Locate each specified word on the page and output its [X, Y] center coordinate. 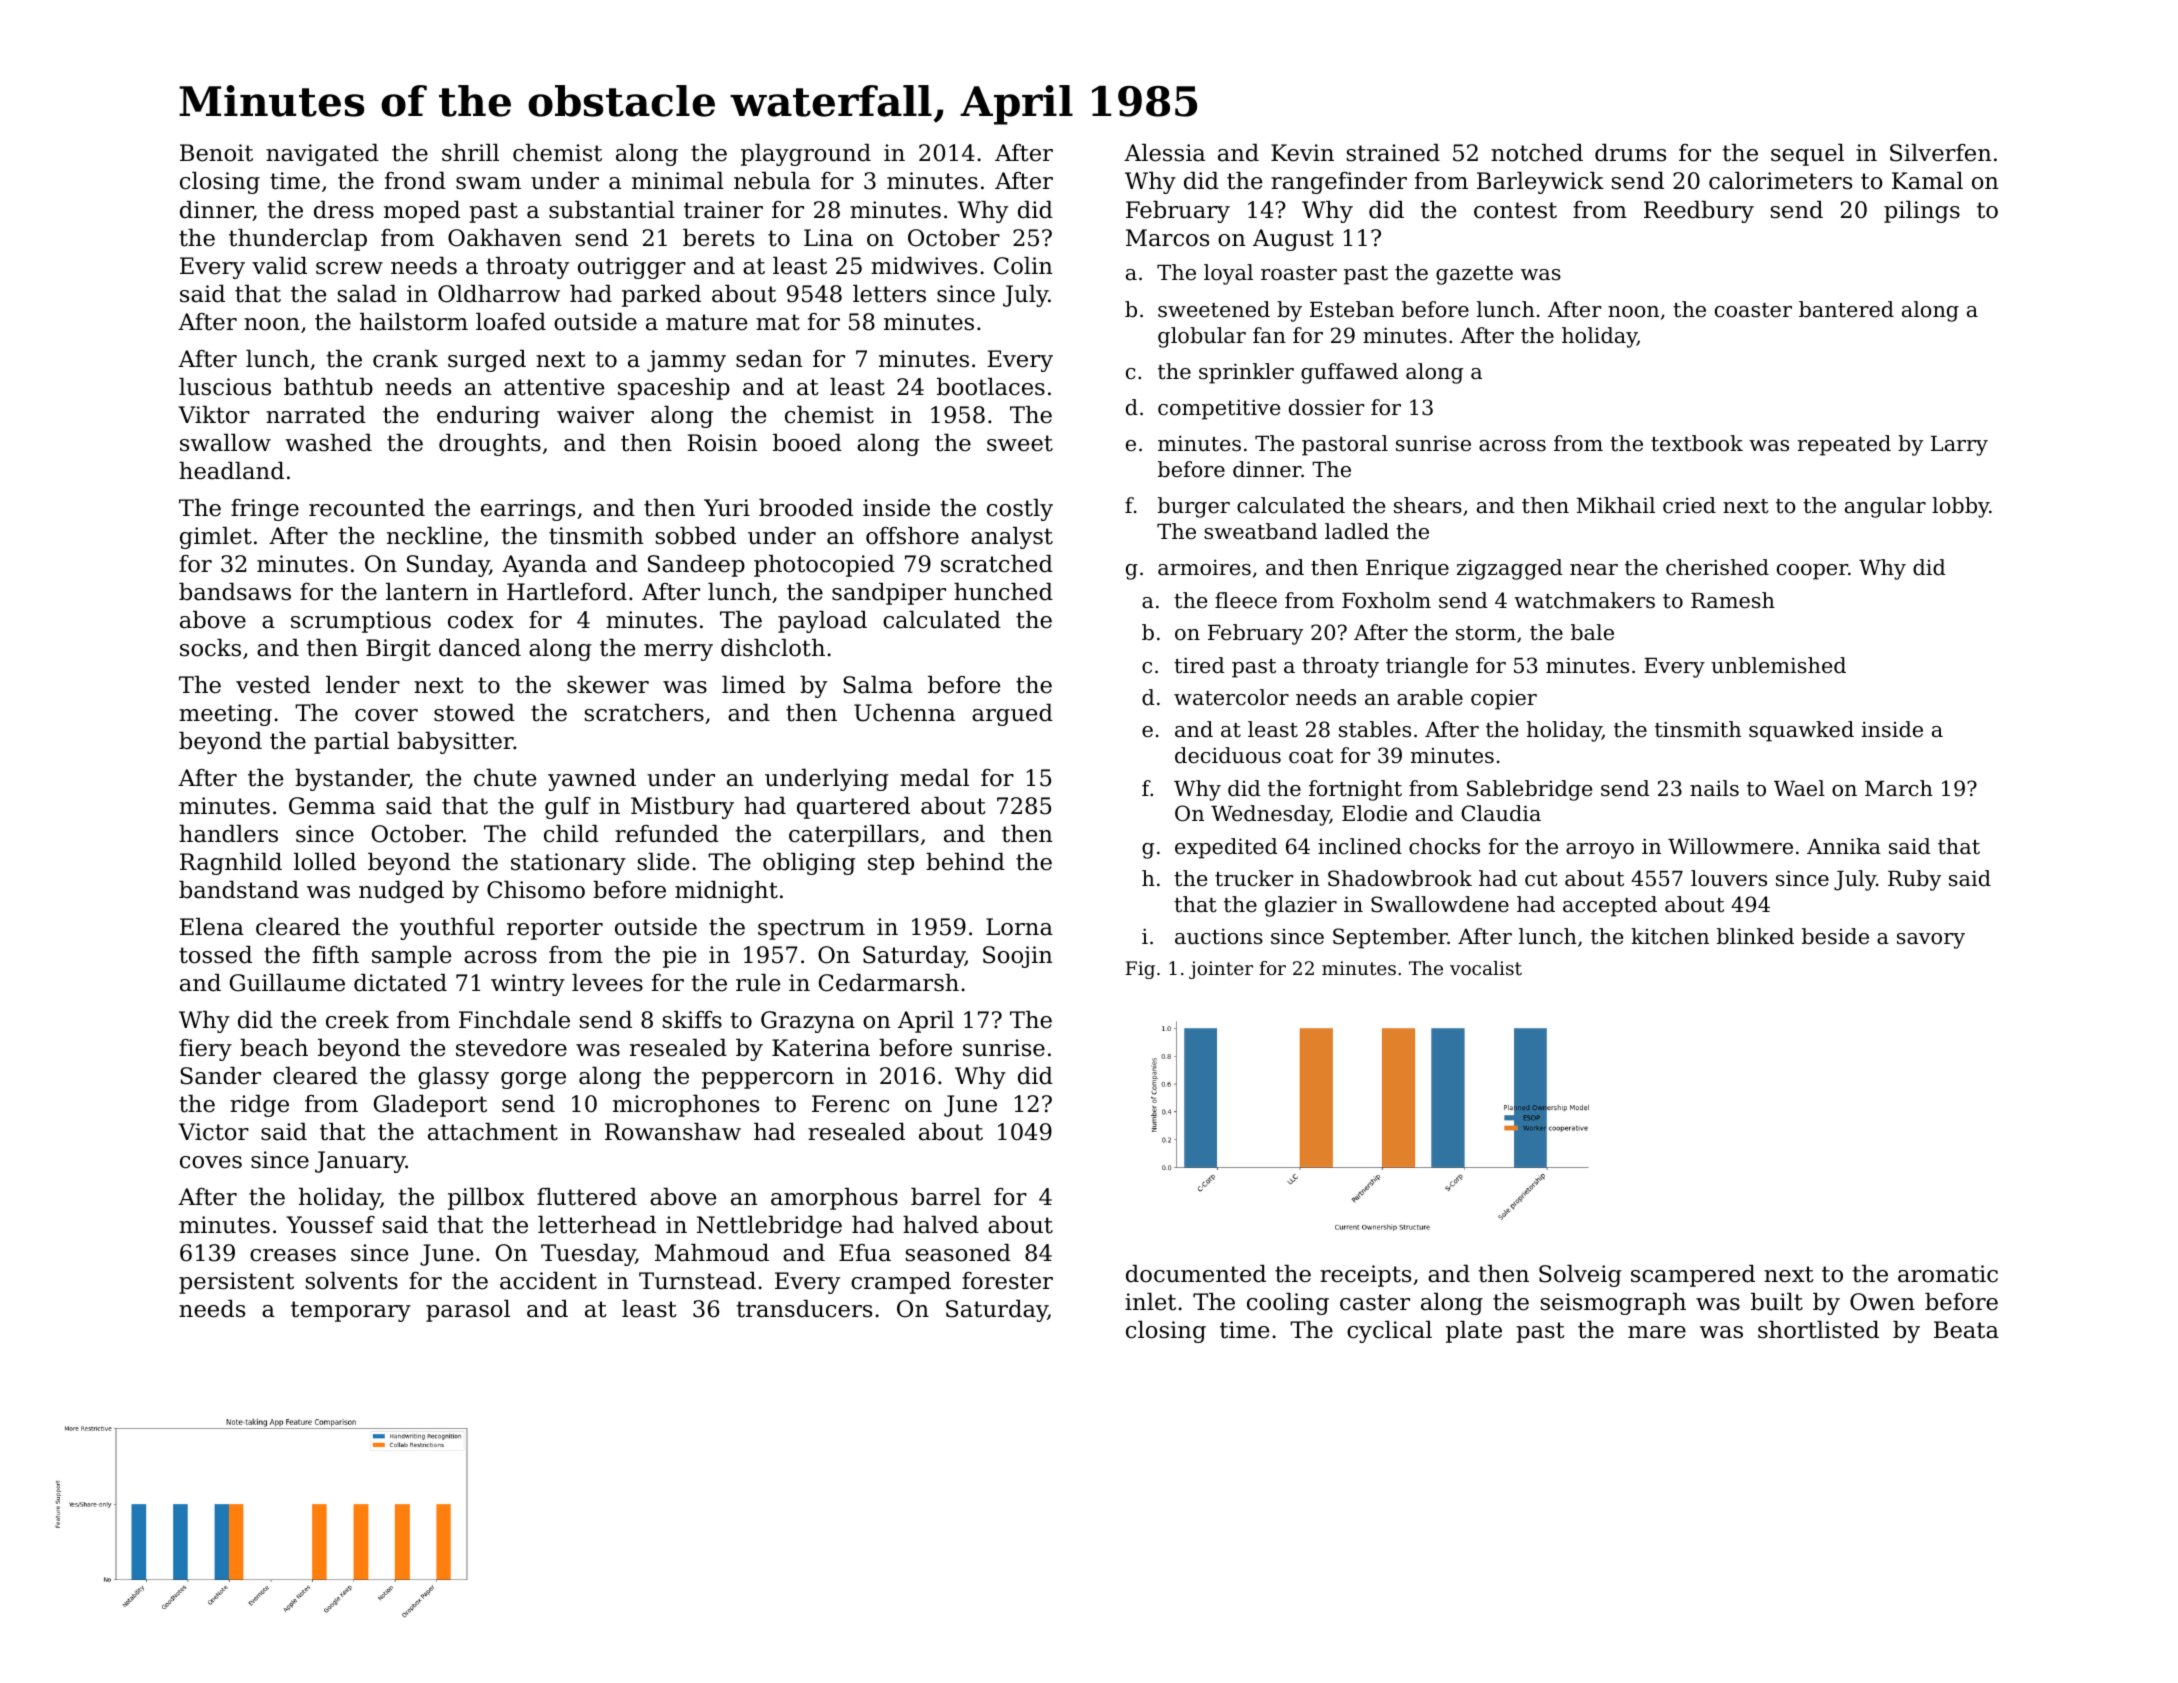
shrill [470, 153]
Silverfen [1940, 153]
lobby [1960, 507]
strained [1393, 153]
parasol [468, 1311]
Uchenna [904, 713]
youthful [447, 929]
